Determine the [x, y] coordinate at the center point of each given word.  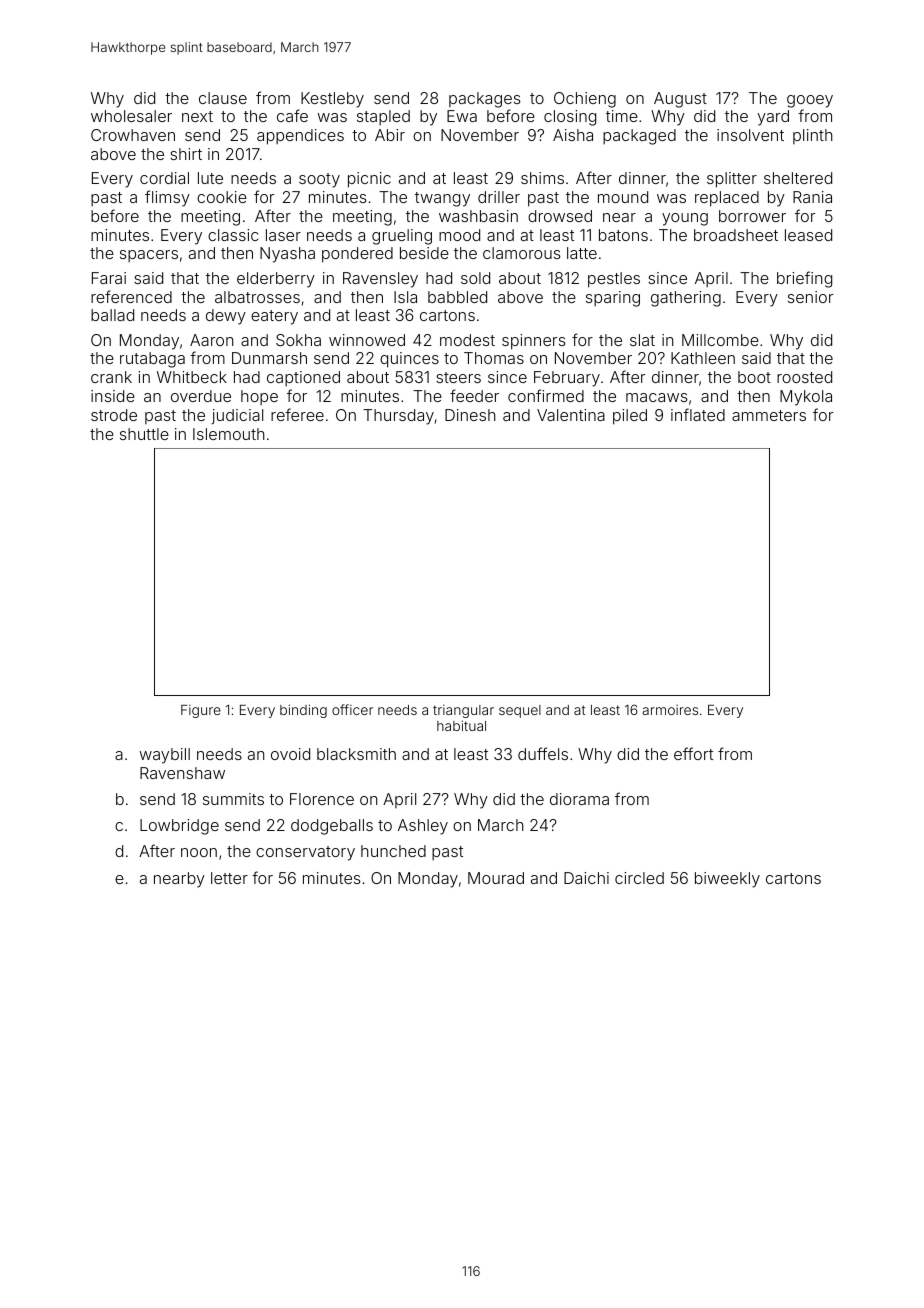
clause [223, 98]
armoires [670, 710]
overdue [201, 396]
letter [229, 878]
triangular [463, 711]
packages [485, 100]
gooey [810, 101]
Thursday [398, 417]
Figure [201, 711]
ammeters [769, 415]
